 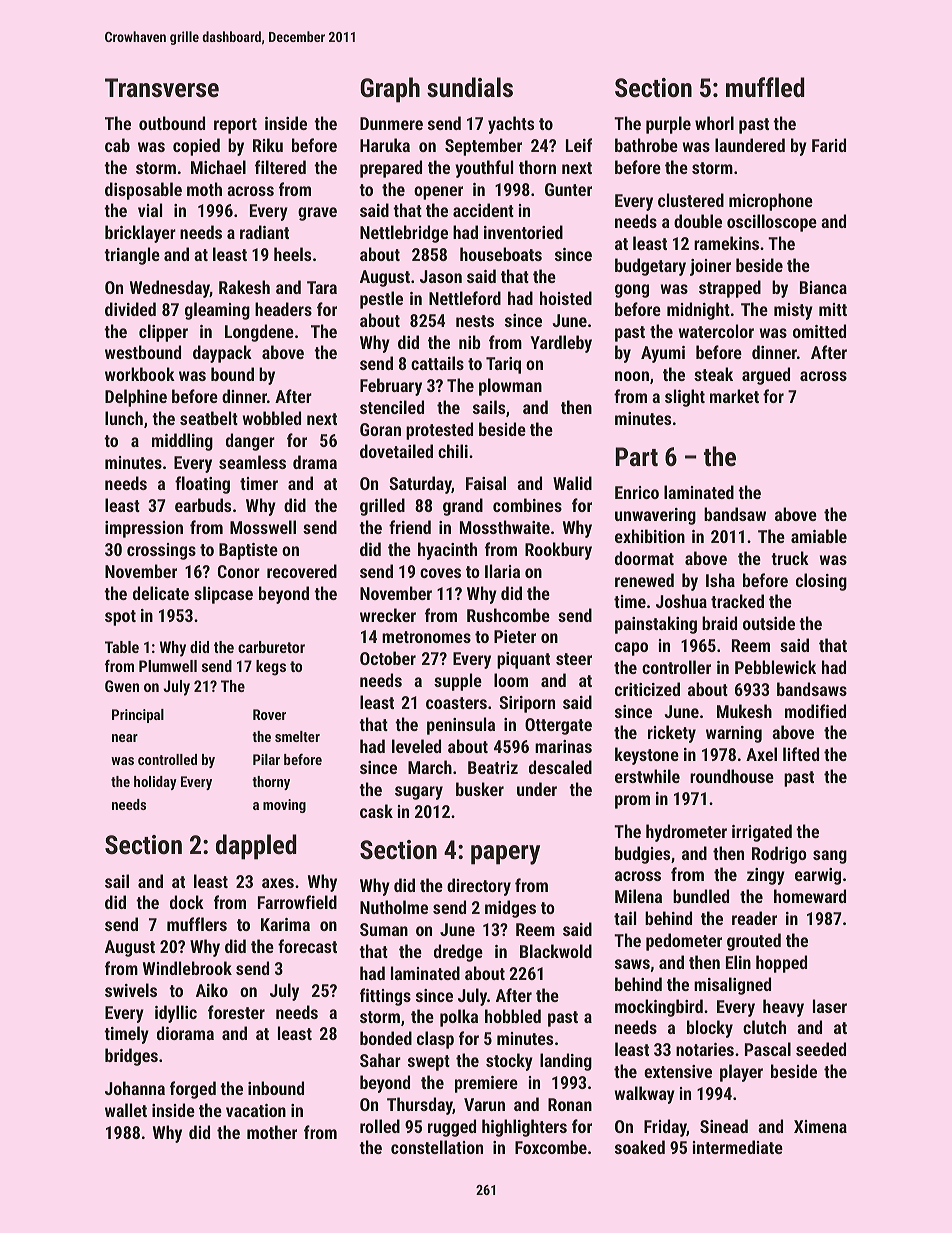 I want to click on muffled, so click(x=765, y=87).
